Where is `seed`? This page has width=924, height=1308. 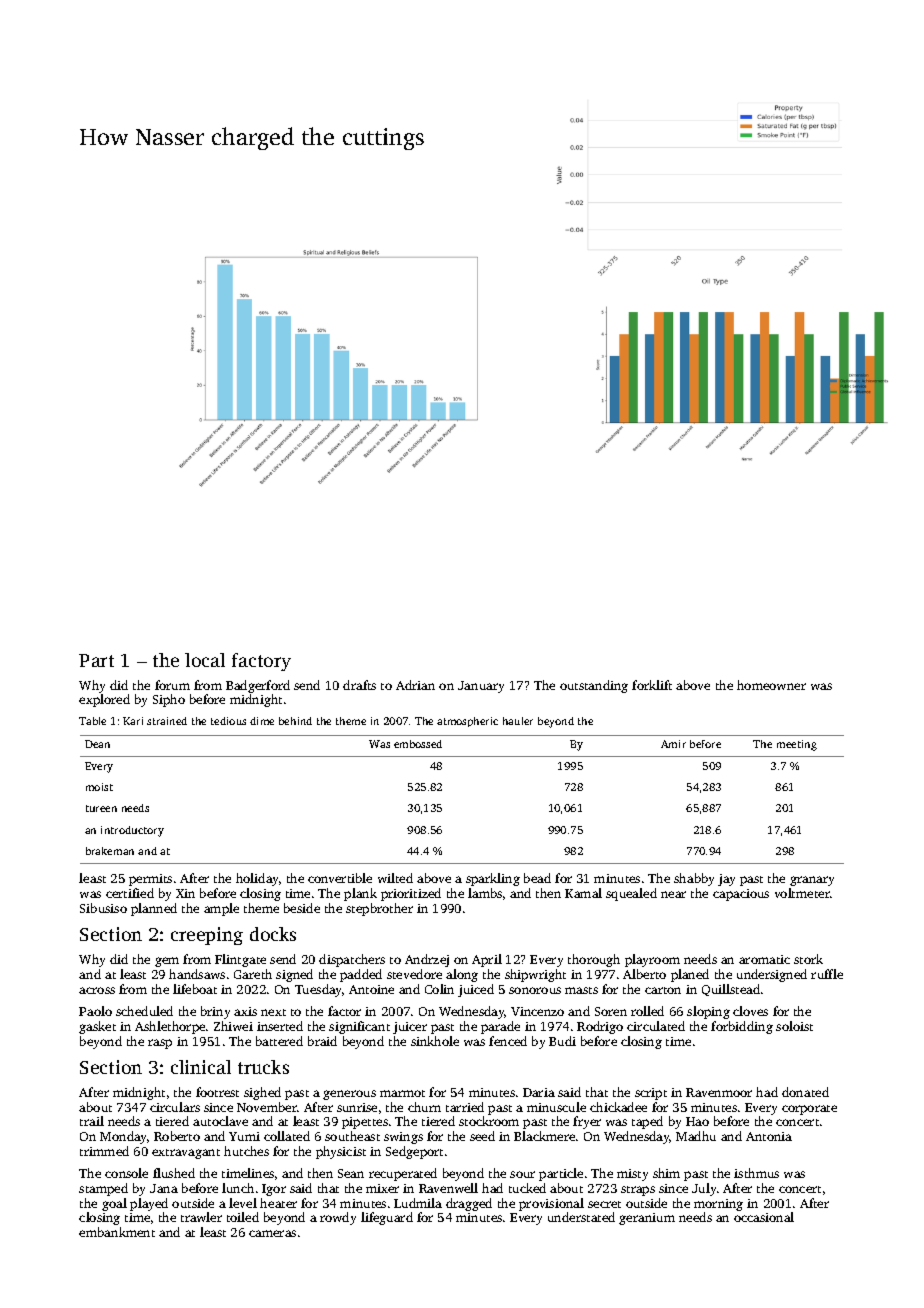
seed is located at coordinates (482, 1136).
